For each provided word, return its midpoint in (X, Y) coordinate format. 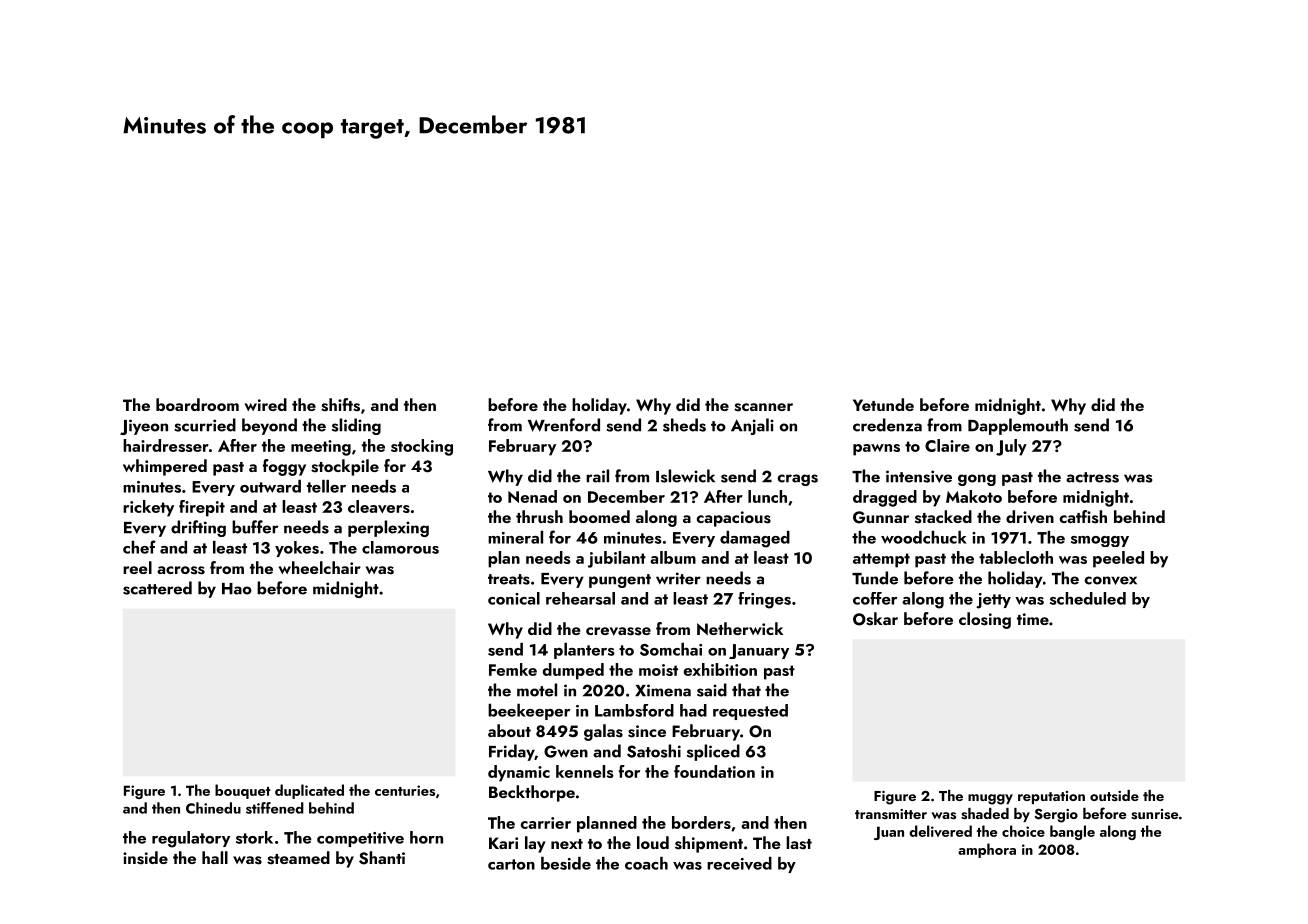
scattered (157, 588)
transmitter (891, 814)
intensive (919, 476)
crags (797, 480)
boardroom (197, 404)
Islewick (685, 476)
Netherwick (740, 628)
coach (646, 863)
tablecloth (1016, 557)
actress (1092, 477)
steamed (298, 858)
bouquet (242, 791)
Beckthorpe (532, 793)
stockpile (345, 467)
